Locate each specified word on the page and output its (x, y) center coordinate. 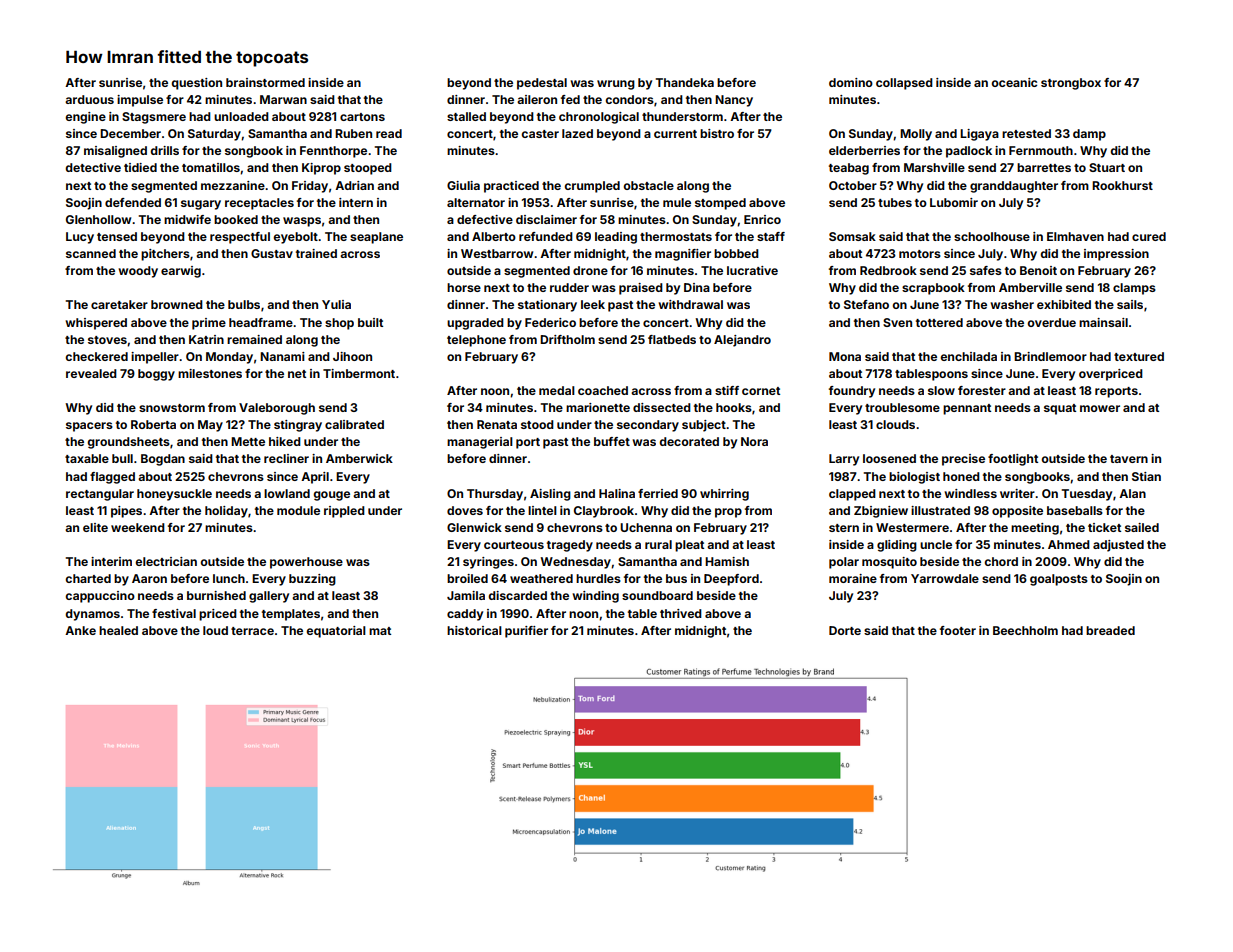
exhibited (1064, 304)
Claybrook (604, 512)
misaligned (115, 152)
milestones (210, 373)
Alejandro (742, 341)
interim (111, 561)
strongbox (1071, 84)
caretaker (119, 304)
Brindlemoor (1050, 356)
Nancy (734, 101)
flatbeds (672, 339)
